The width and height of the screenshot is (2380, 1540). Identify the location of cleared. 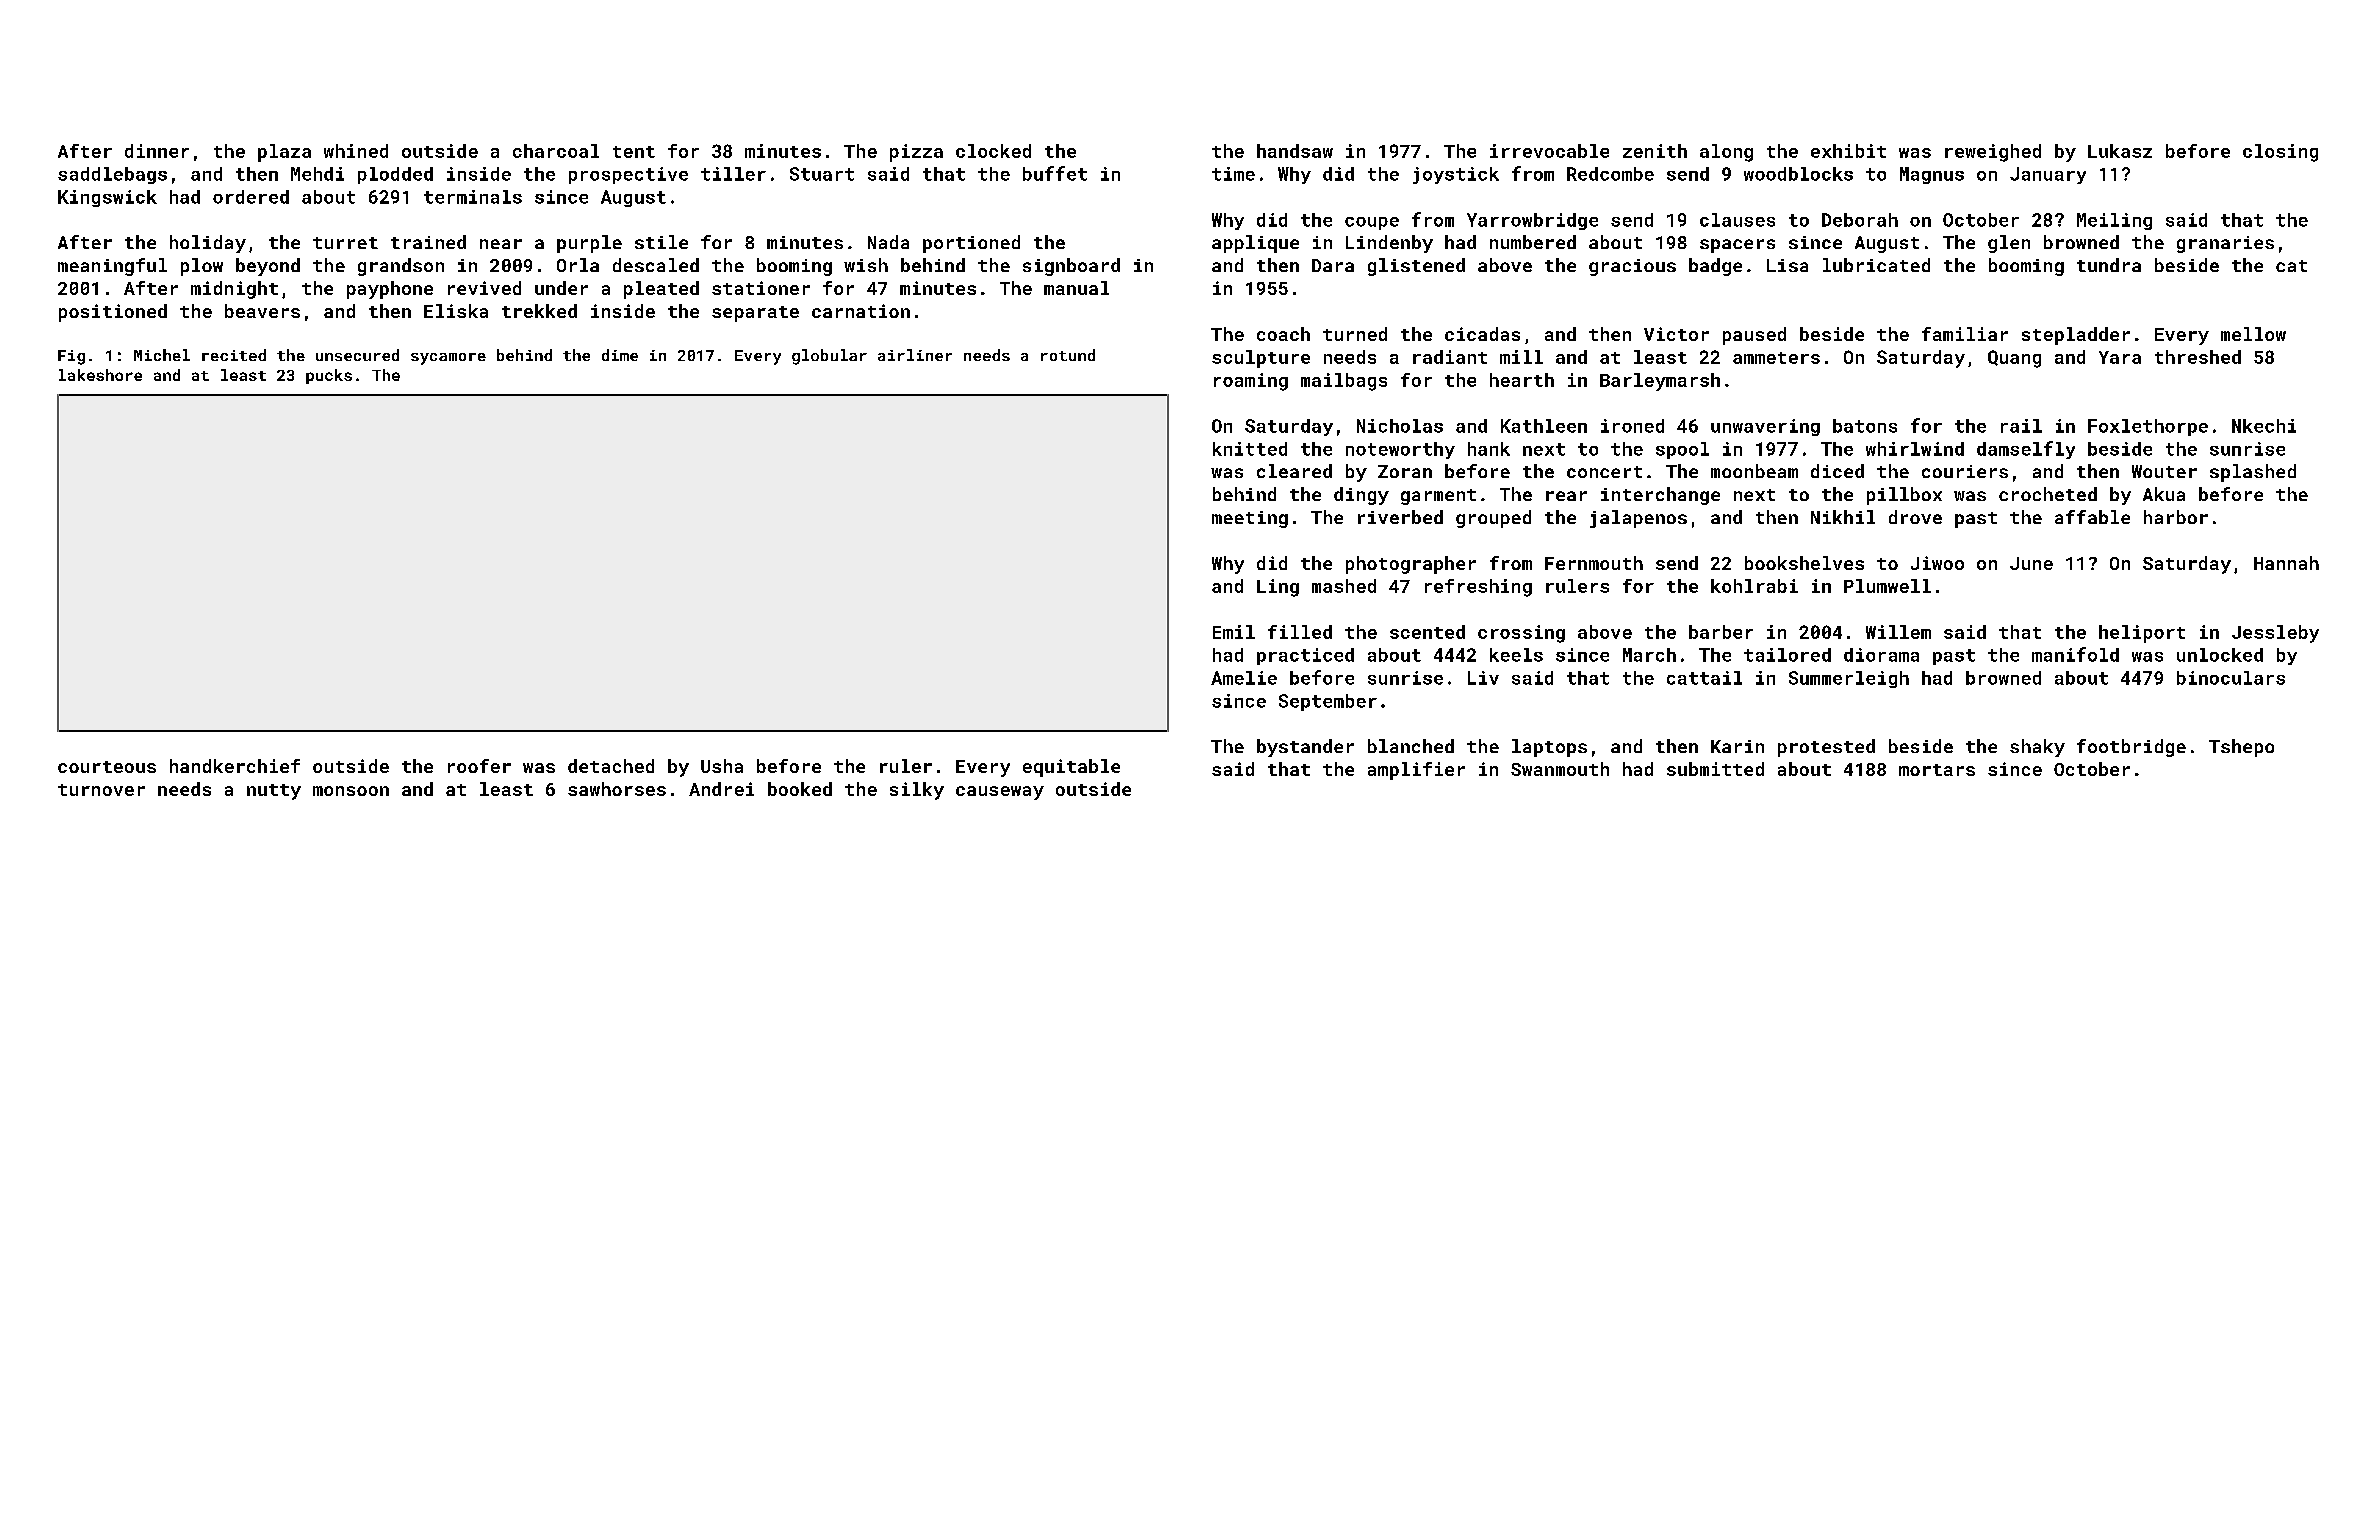
(1294, 471).
